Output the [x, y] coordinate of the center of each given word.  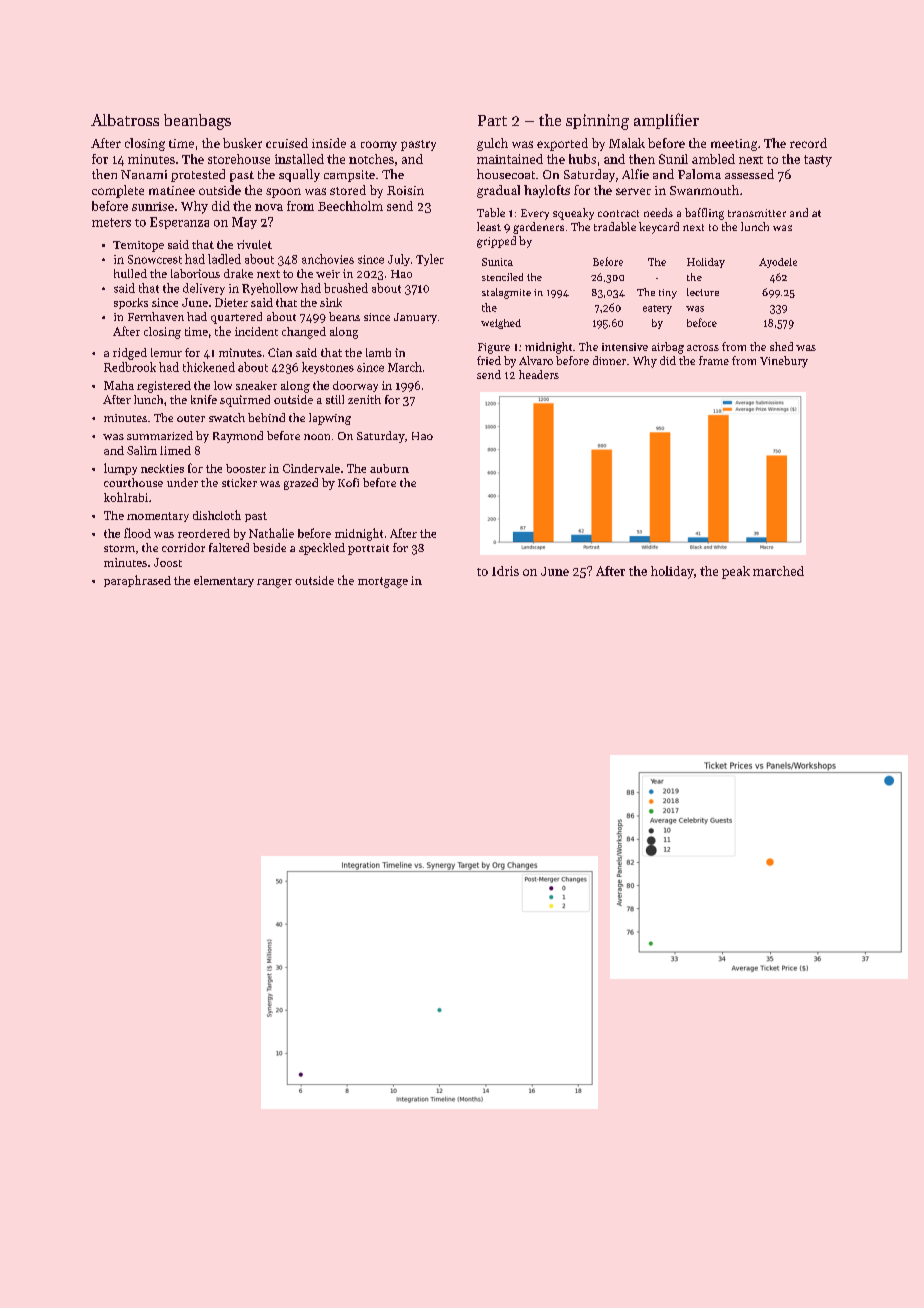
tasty [818, 161]
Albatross [125, 120]
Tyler [430, 260]
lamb [378, 352]
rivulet [254, 244]
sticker [239, 482]
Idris [505, 571]
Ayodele [778, 263]
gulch [492, 144]
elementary [224, 581]
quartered [236, 318]
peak [736, 572]
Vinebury [784, 362]
